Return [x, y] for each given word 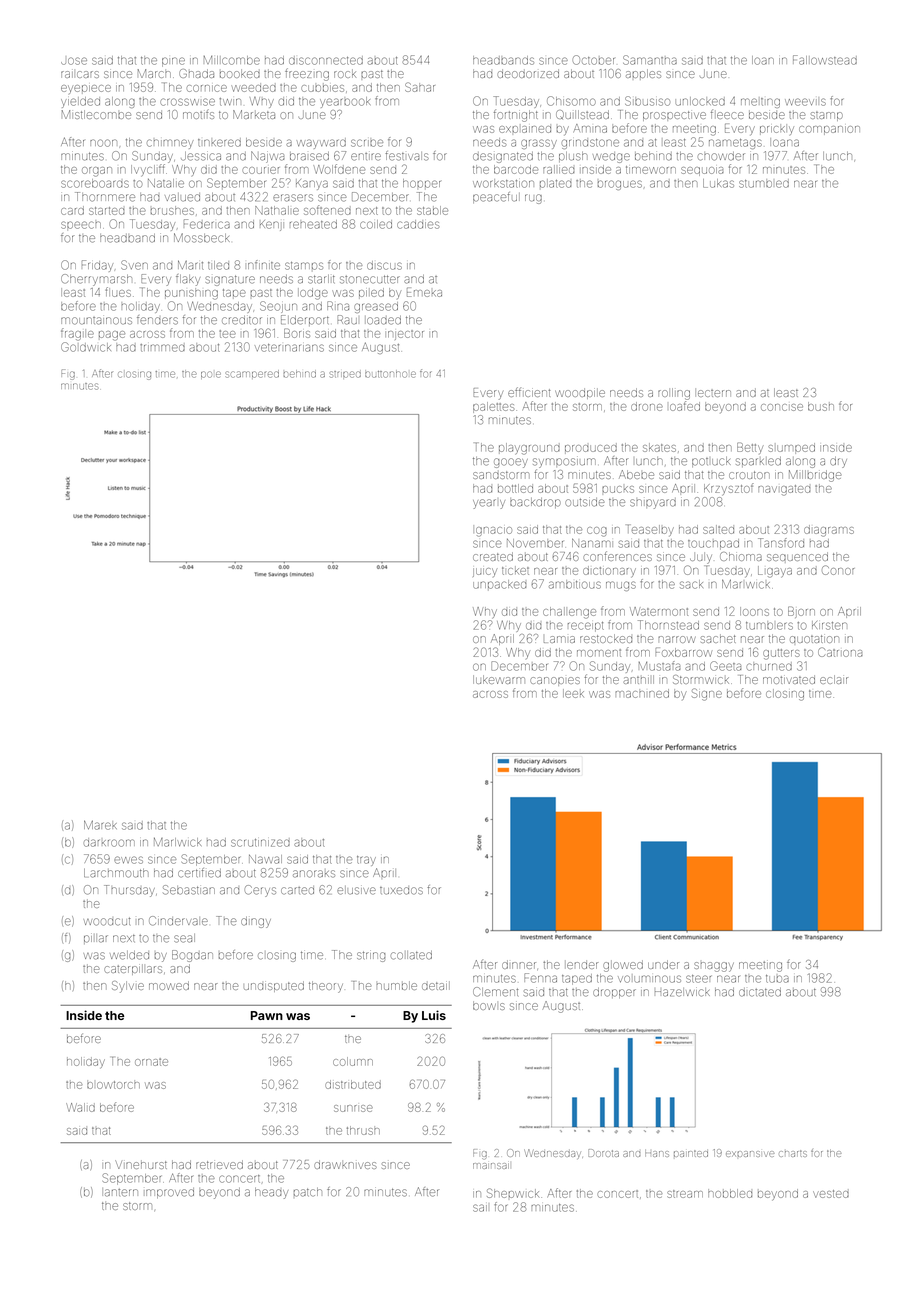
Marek [100, 825]
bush [821, 406]
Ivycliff [148, 170]
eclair [834, 679]
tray [366, 861]
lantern [121, 1193]
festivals [407, 156]
